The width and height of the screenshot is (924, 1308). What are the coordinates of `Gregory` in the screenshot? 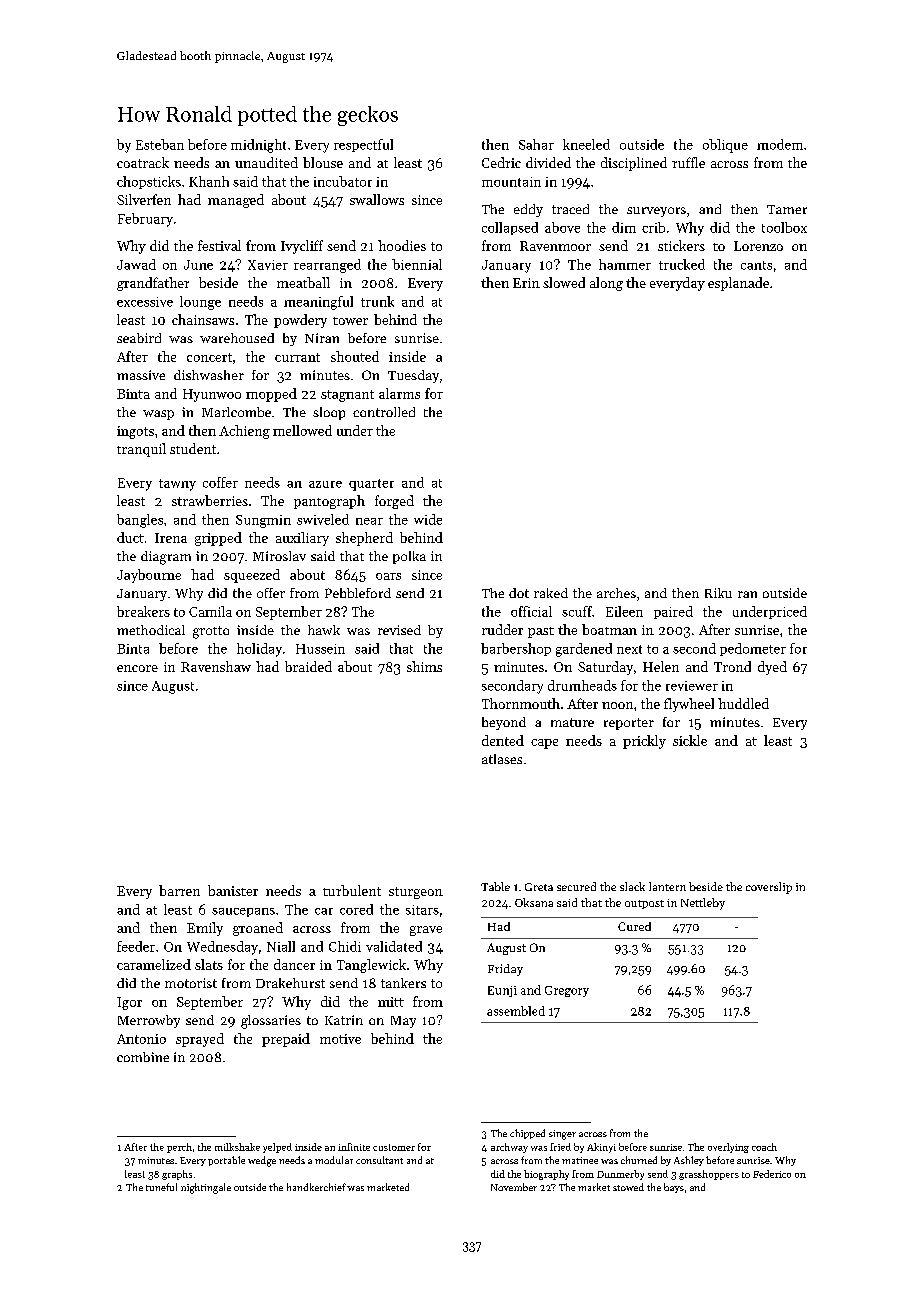 It's located at (567, 991).
